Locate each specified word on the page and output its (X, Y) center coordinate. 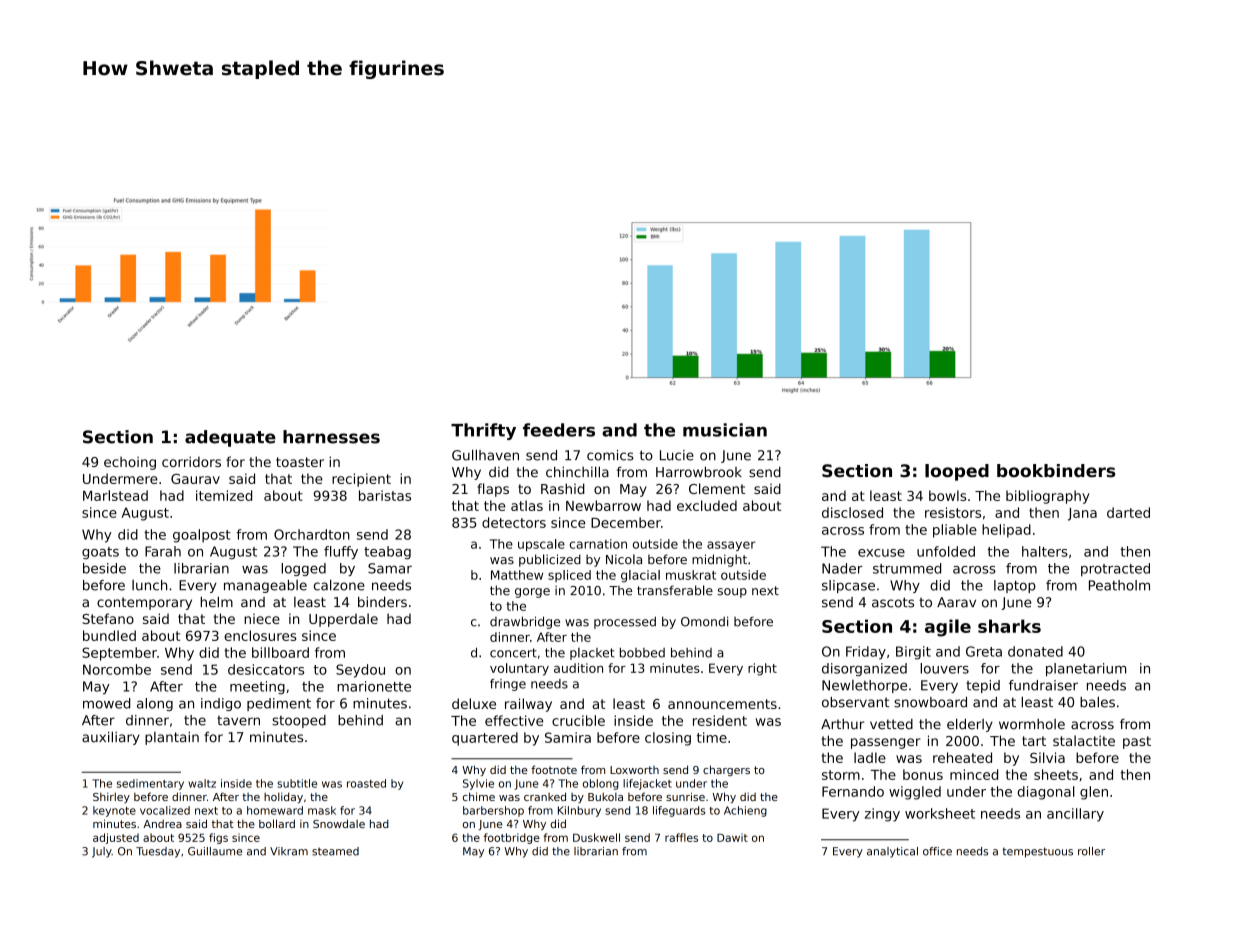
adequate (230, 438)
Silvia (1047, 757)
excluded (707, 505)
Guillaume (215, 851)
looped (957, 472)
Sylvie (478, 784)
